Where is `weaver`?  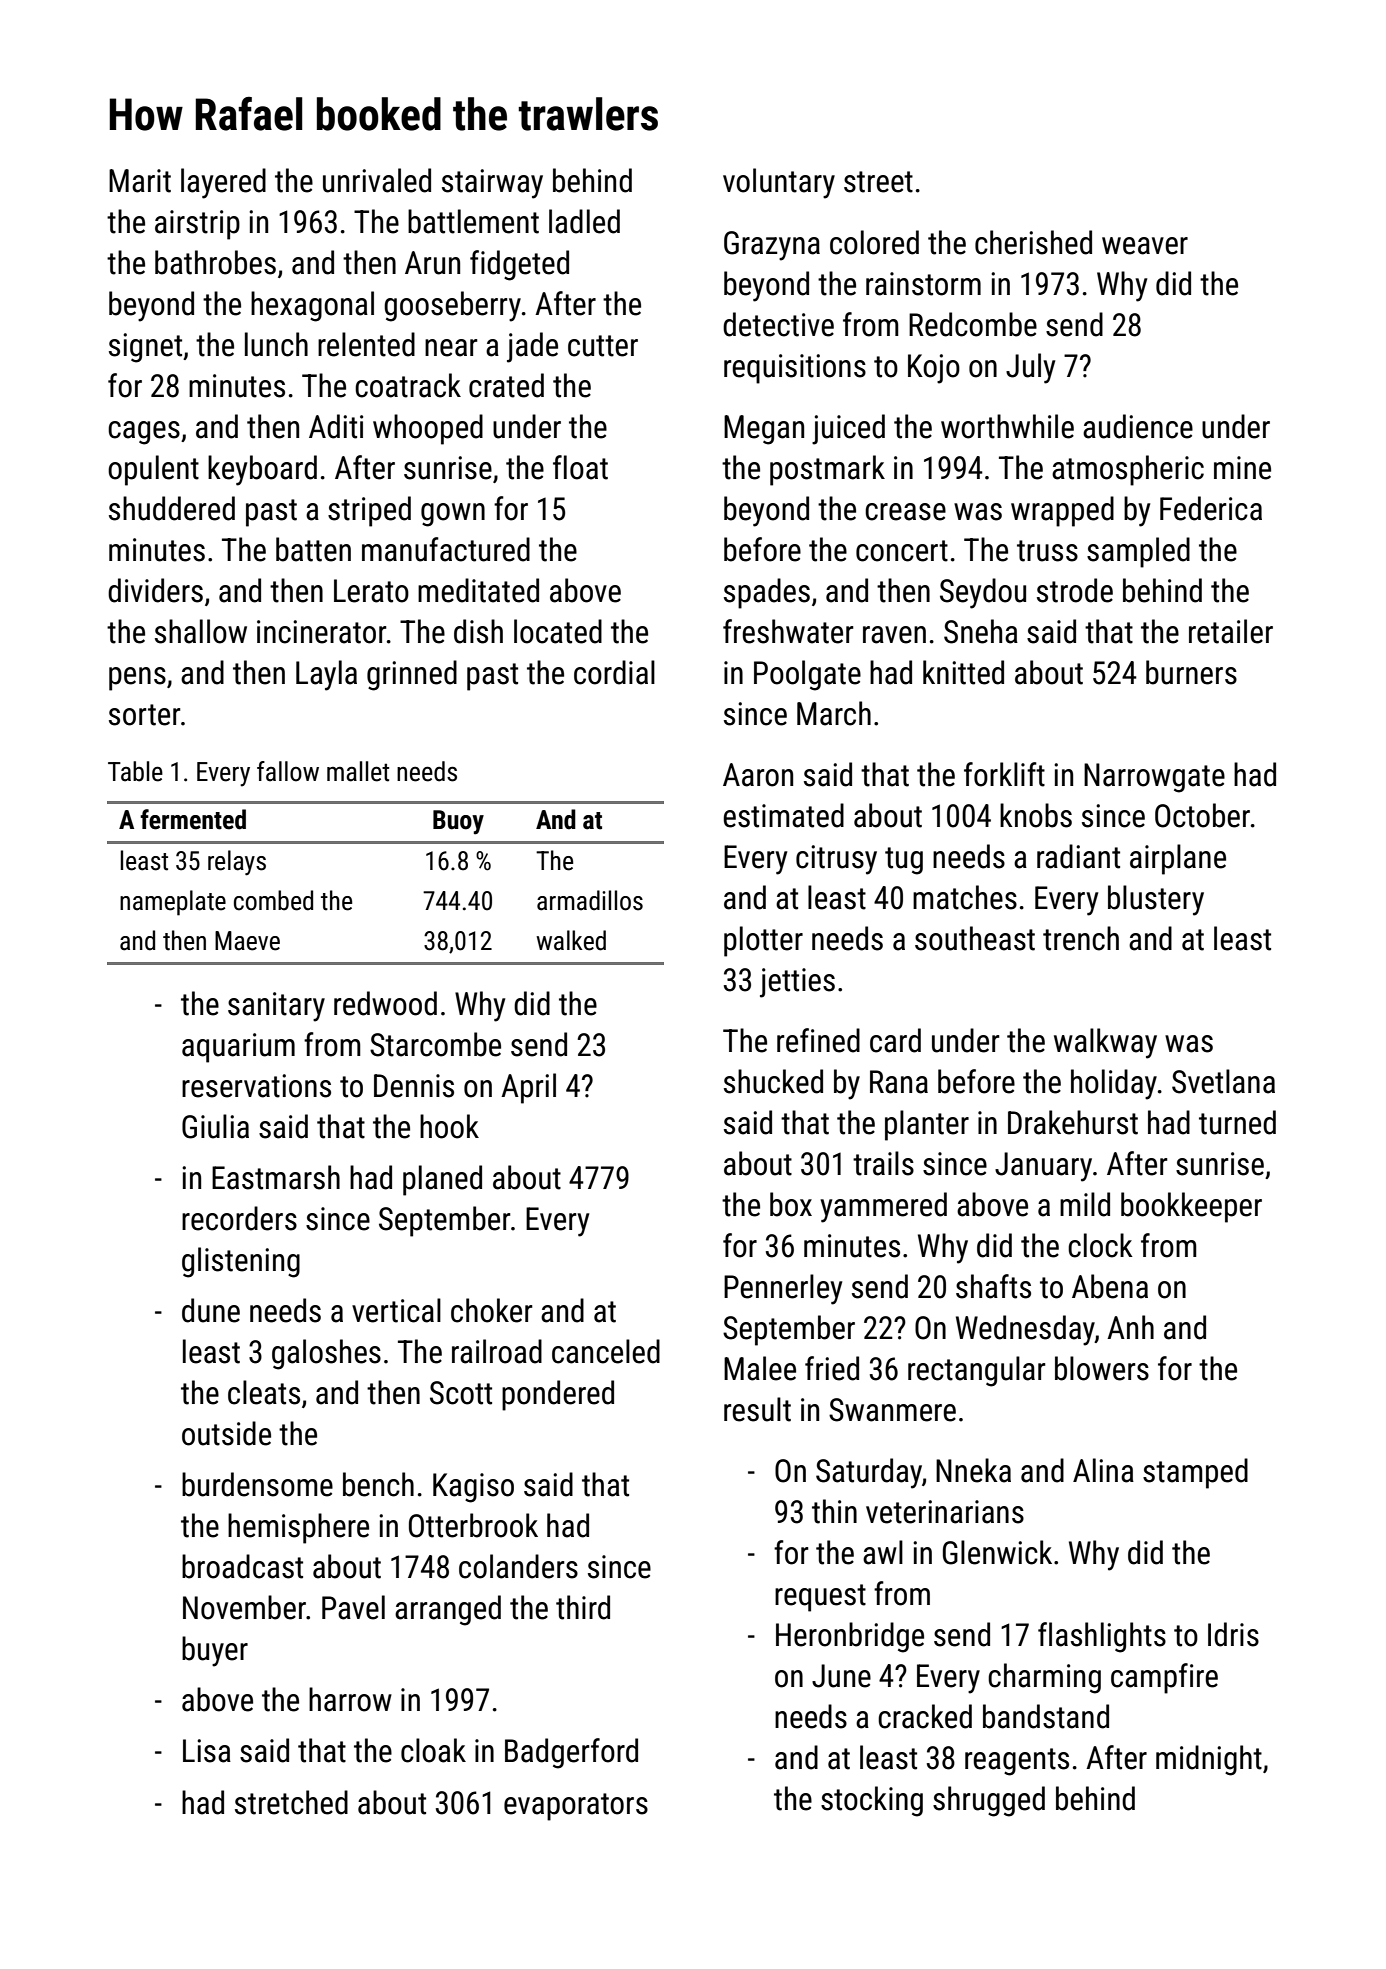
weaver is located at coordinates (1145, 246).
